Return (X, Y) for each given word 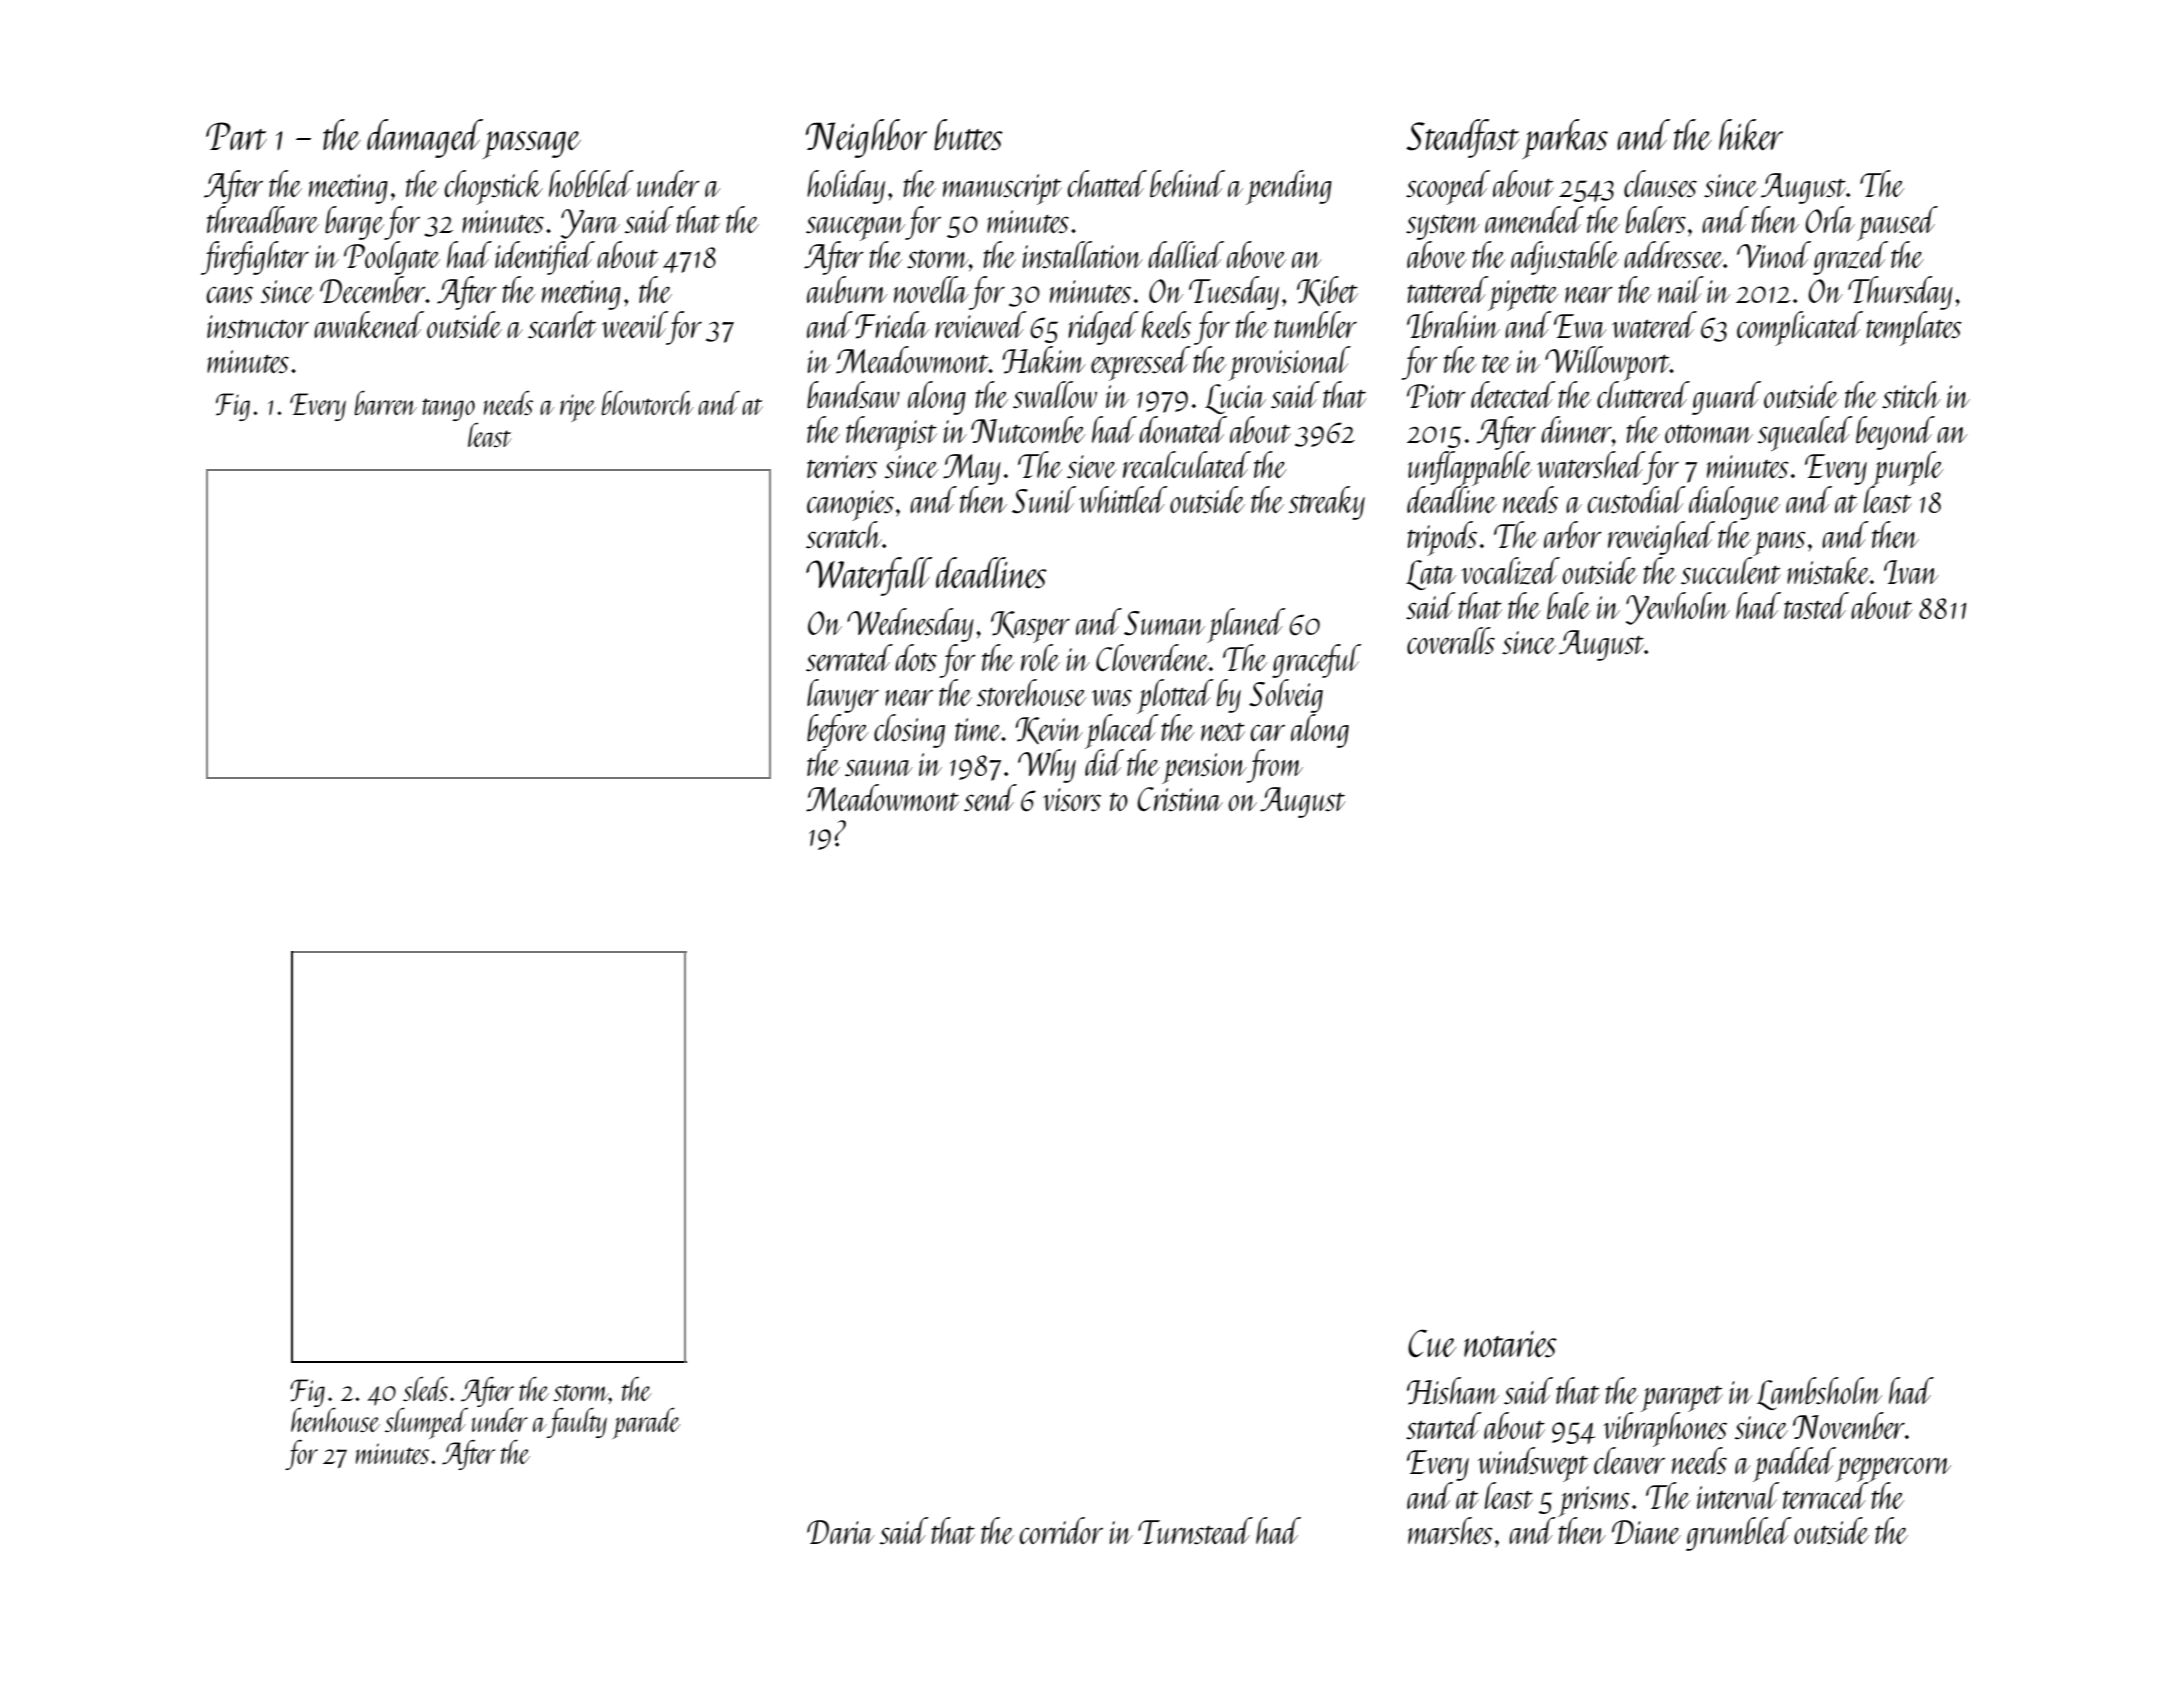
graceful (1316, 661)
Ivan (1911, 572)
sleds (425, 1389)
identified (545, 258)
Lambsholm (1819, 1393)
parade (646, 1423)
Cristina (1180, 799)
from (1275, 766)
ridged (1103, 328)
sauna (879, 768)
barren (385, 403)
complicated (1800, 328)
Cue (1432, 1343)
